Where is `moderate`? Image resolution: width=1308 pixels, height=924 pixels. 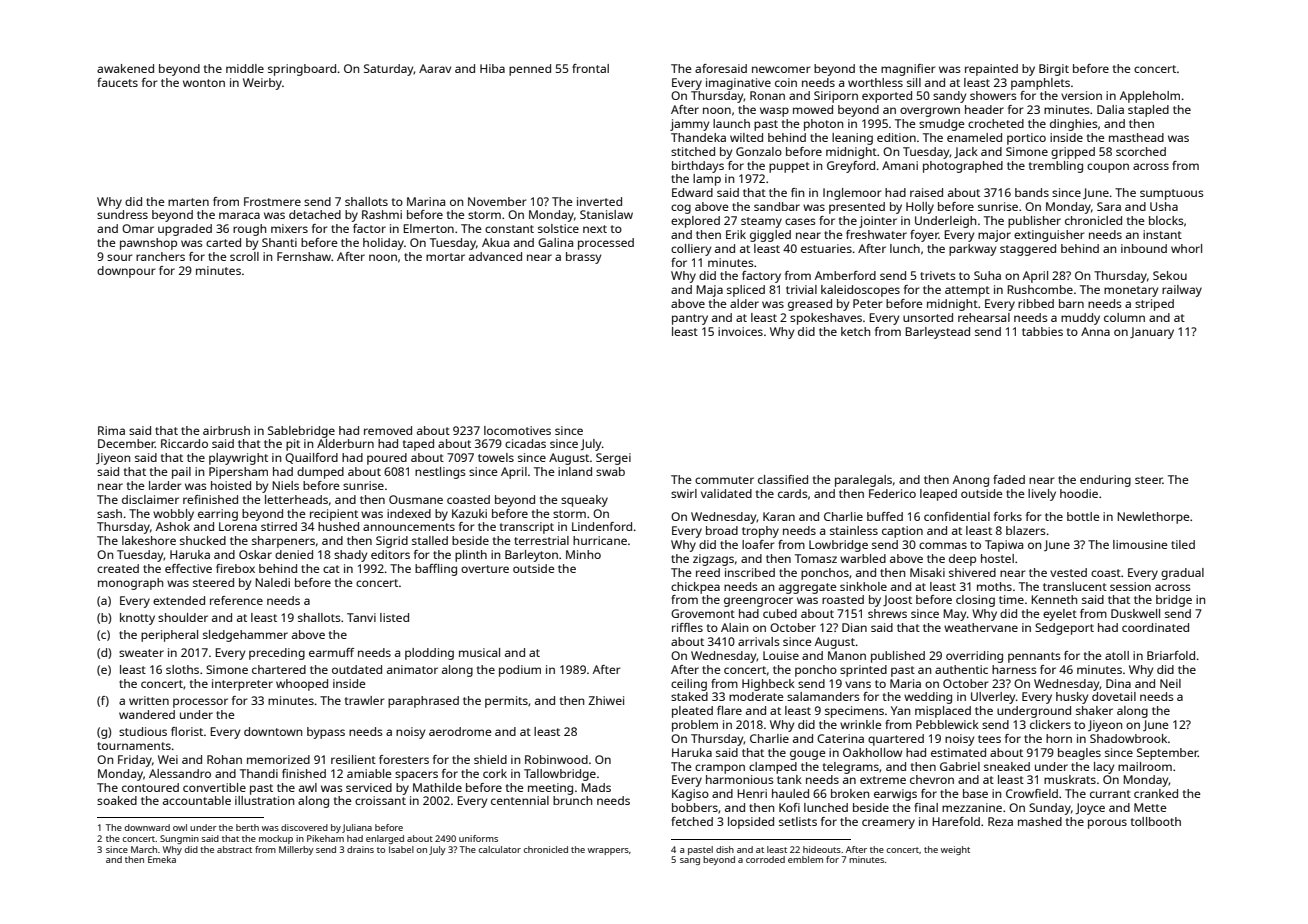
moderate is located at coordinates (756, 696).
